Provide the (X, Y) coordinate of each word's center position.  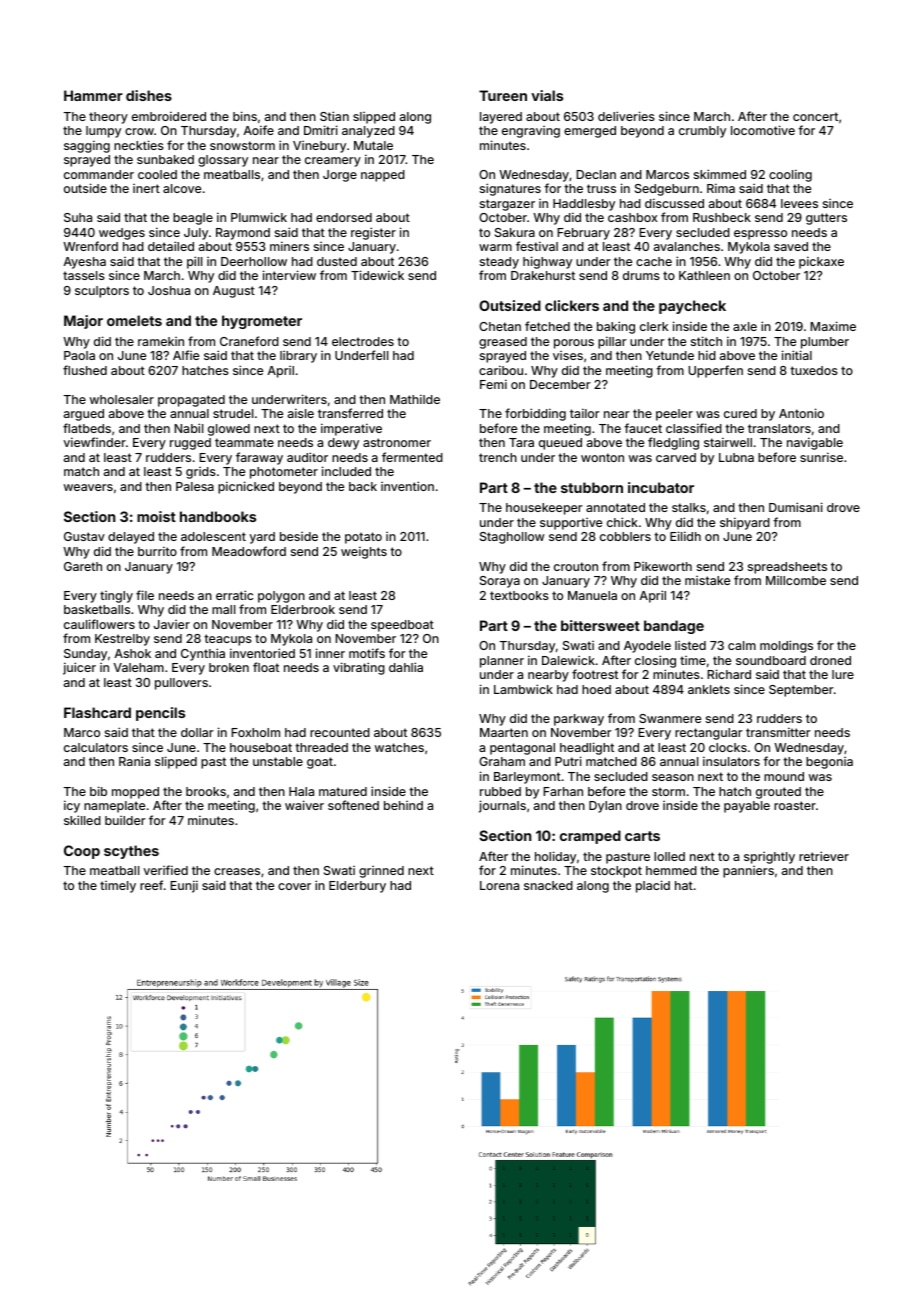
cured (740, 413)
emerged (590, 132)
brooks (206, 791)
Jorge (340, 176)
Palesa (195, 486)
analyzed (368, 132)
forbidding (535, 414)
